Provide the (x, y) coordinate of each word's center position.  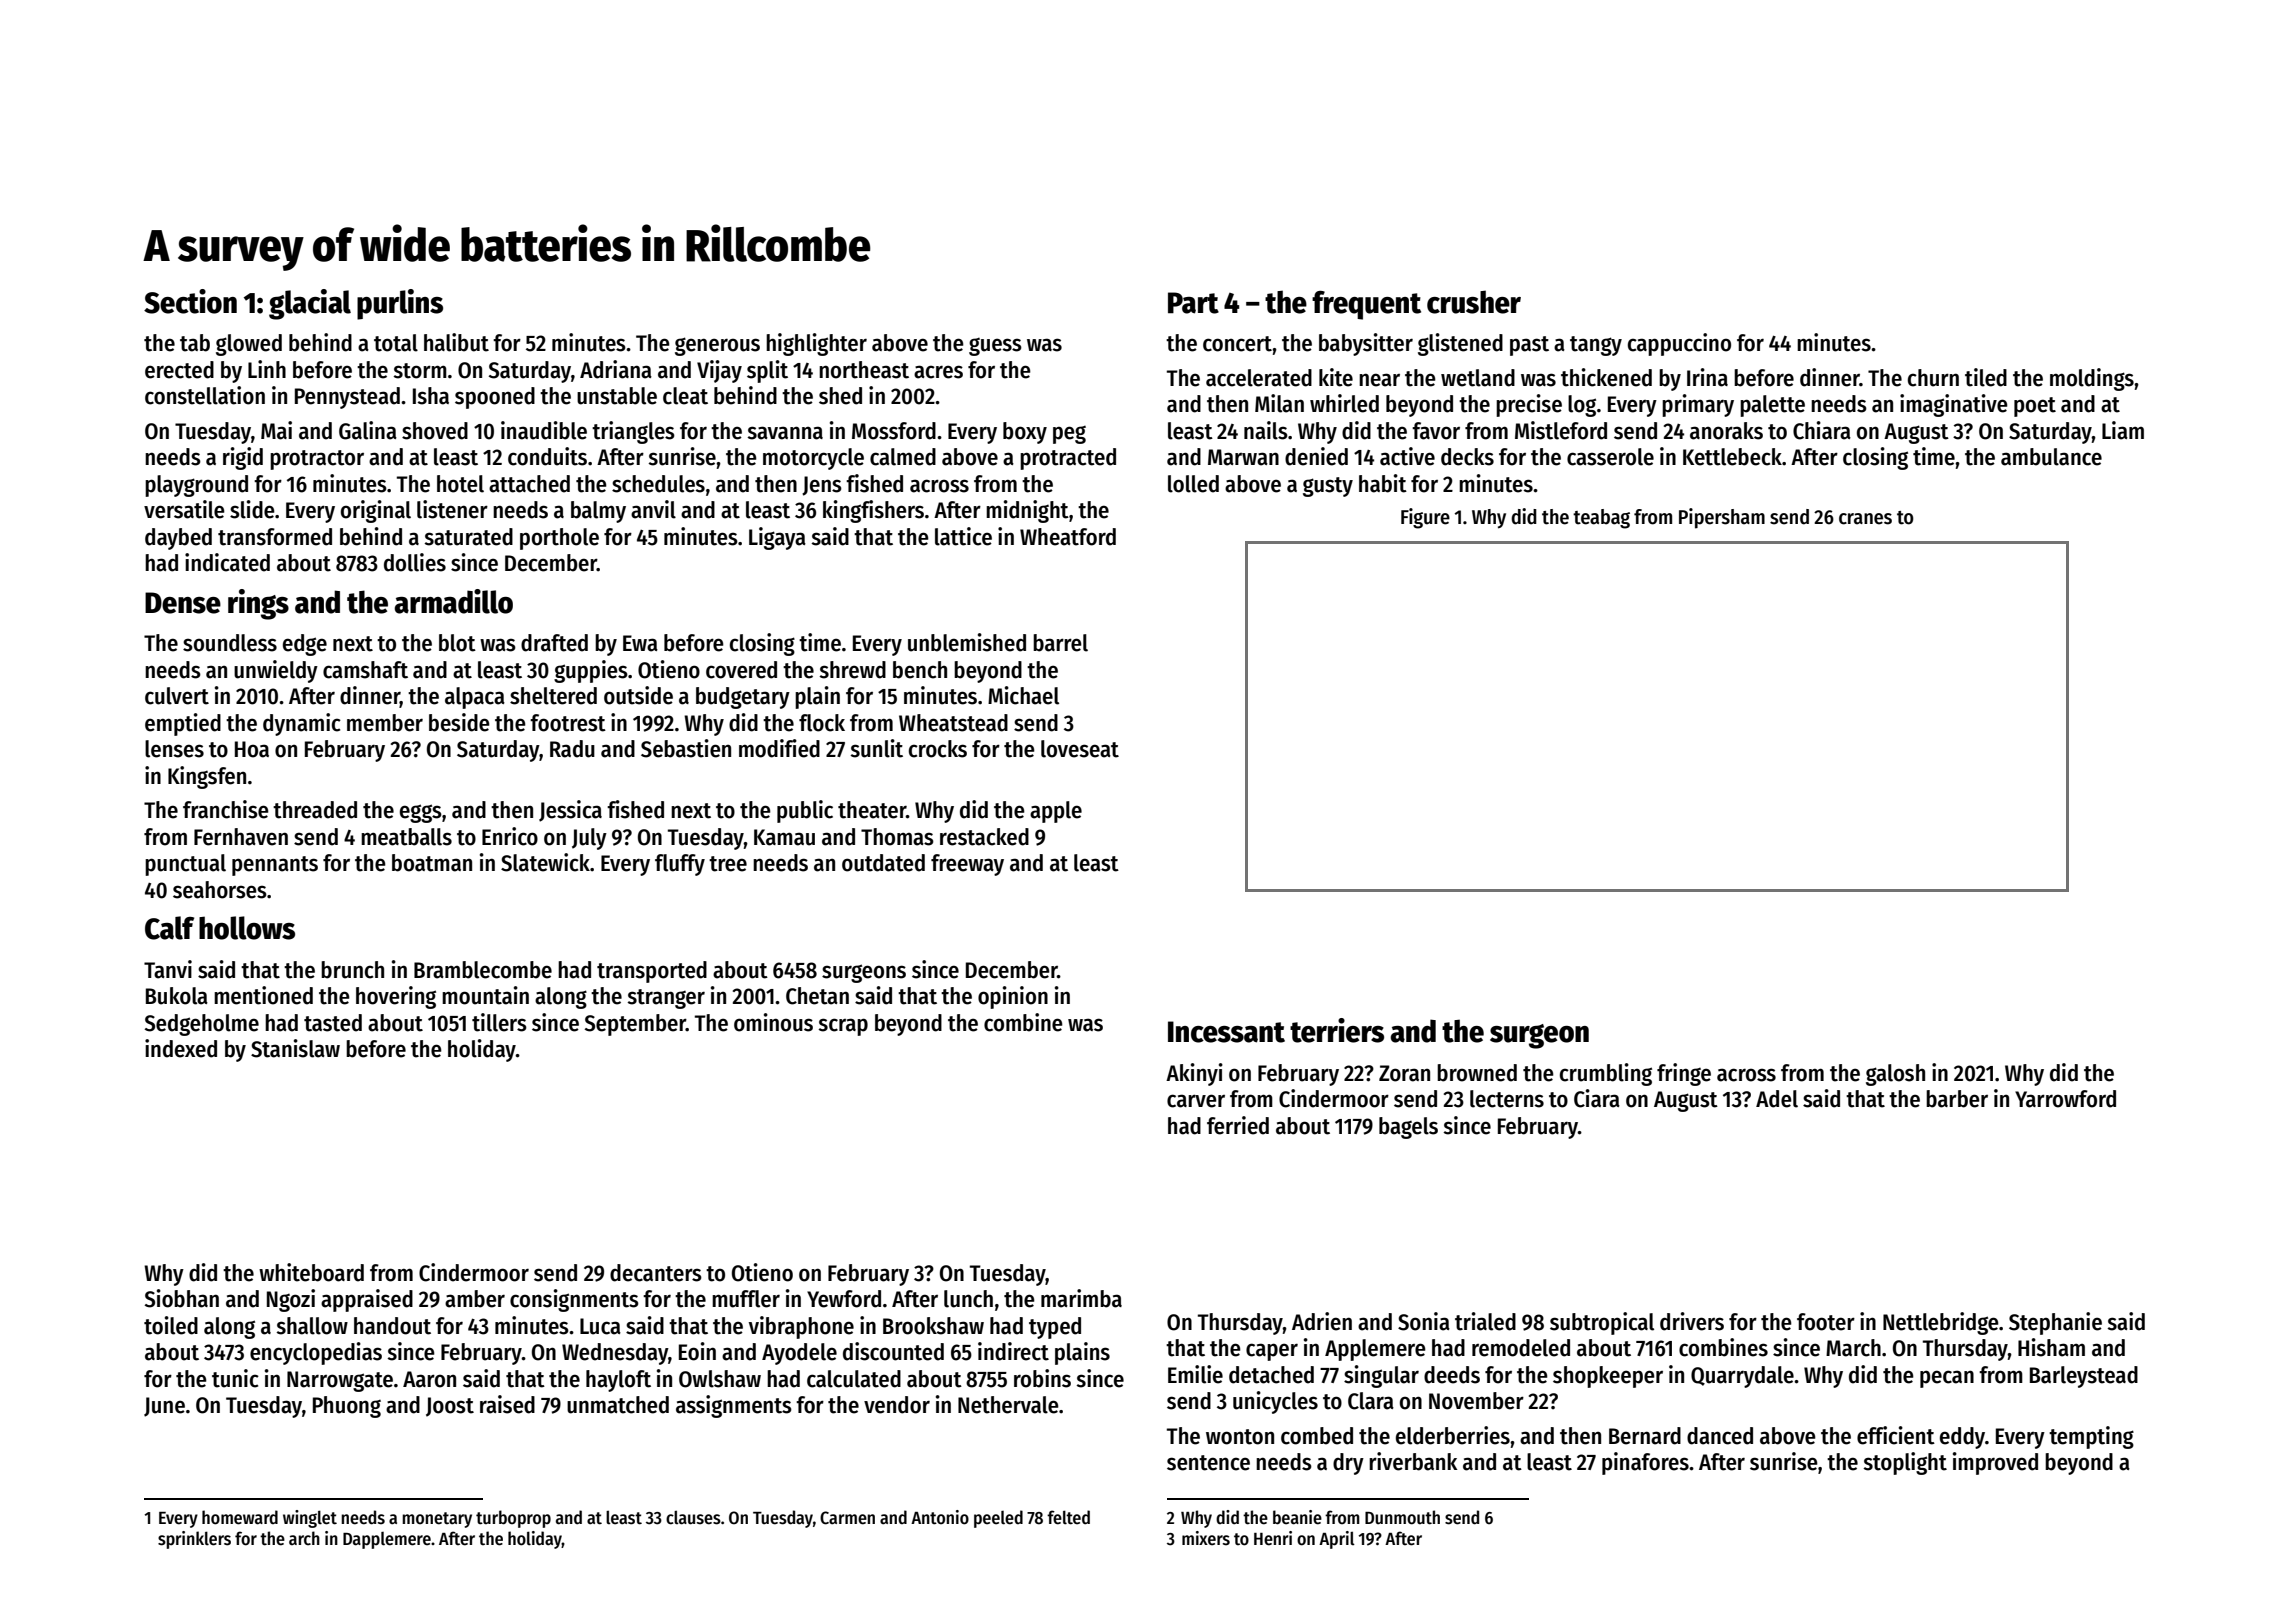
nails (1266, 430)
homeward (240, 1517)
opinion (1013, 997)
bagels (1408, 1128)
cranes (1865, 519)
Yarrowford (2065, 1099)
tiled (1986, 377)
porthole (559, 539)
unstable (617, 396)
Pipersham (1722, 518)
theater (872, 810)
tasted (333, 1023)
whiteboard (311, 1272)
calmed (903, 457)
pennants (275, 866)
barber (1957, 1099)
